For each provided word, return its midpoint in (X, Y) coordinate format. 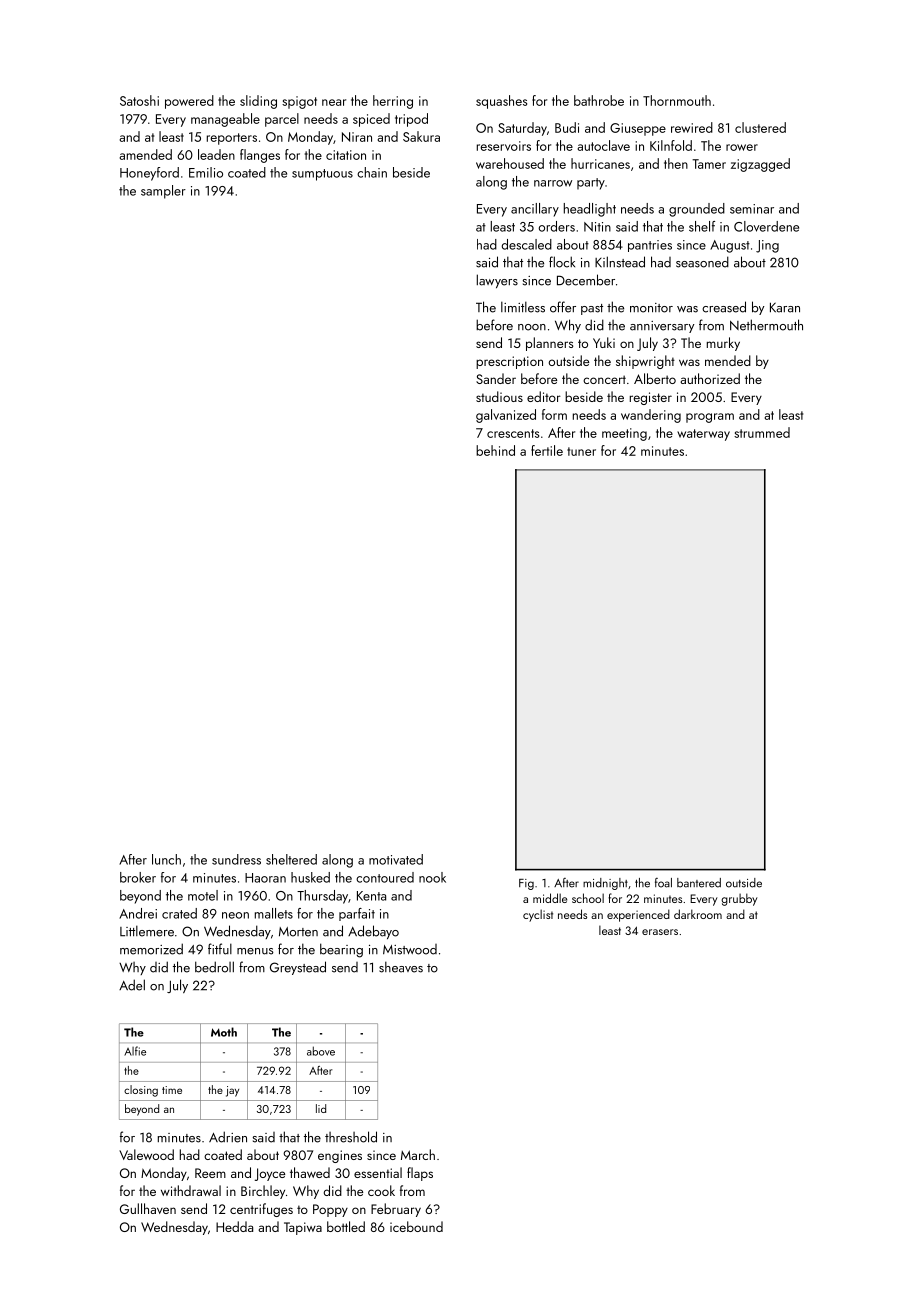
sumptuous (322, 175)
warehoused (510, 163)
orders (556, 226)
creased (724, 307)
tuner (581, 451)
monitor (651, 308)
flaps (420, 1174)
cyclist (538, 915)
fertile (547, 450)
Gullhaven (148, 1208)
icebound (416, 1226)
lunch (166, 859)
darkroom (698, 914)
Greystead (298, 968)
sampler (163, 192)
